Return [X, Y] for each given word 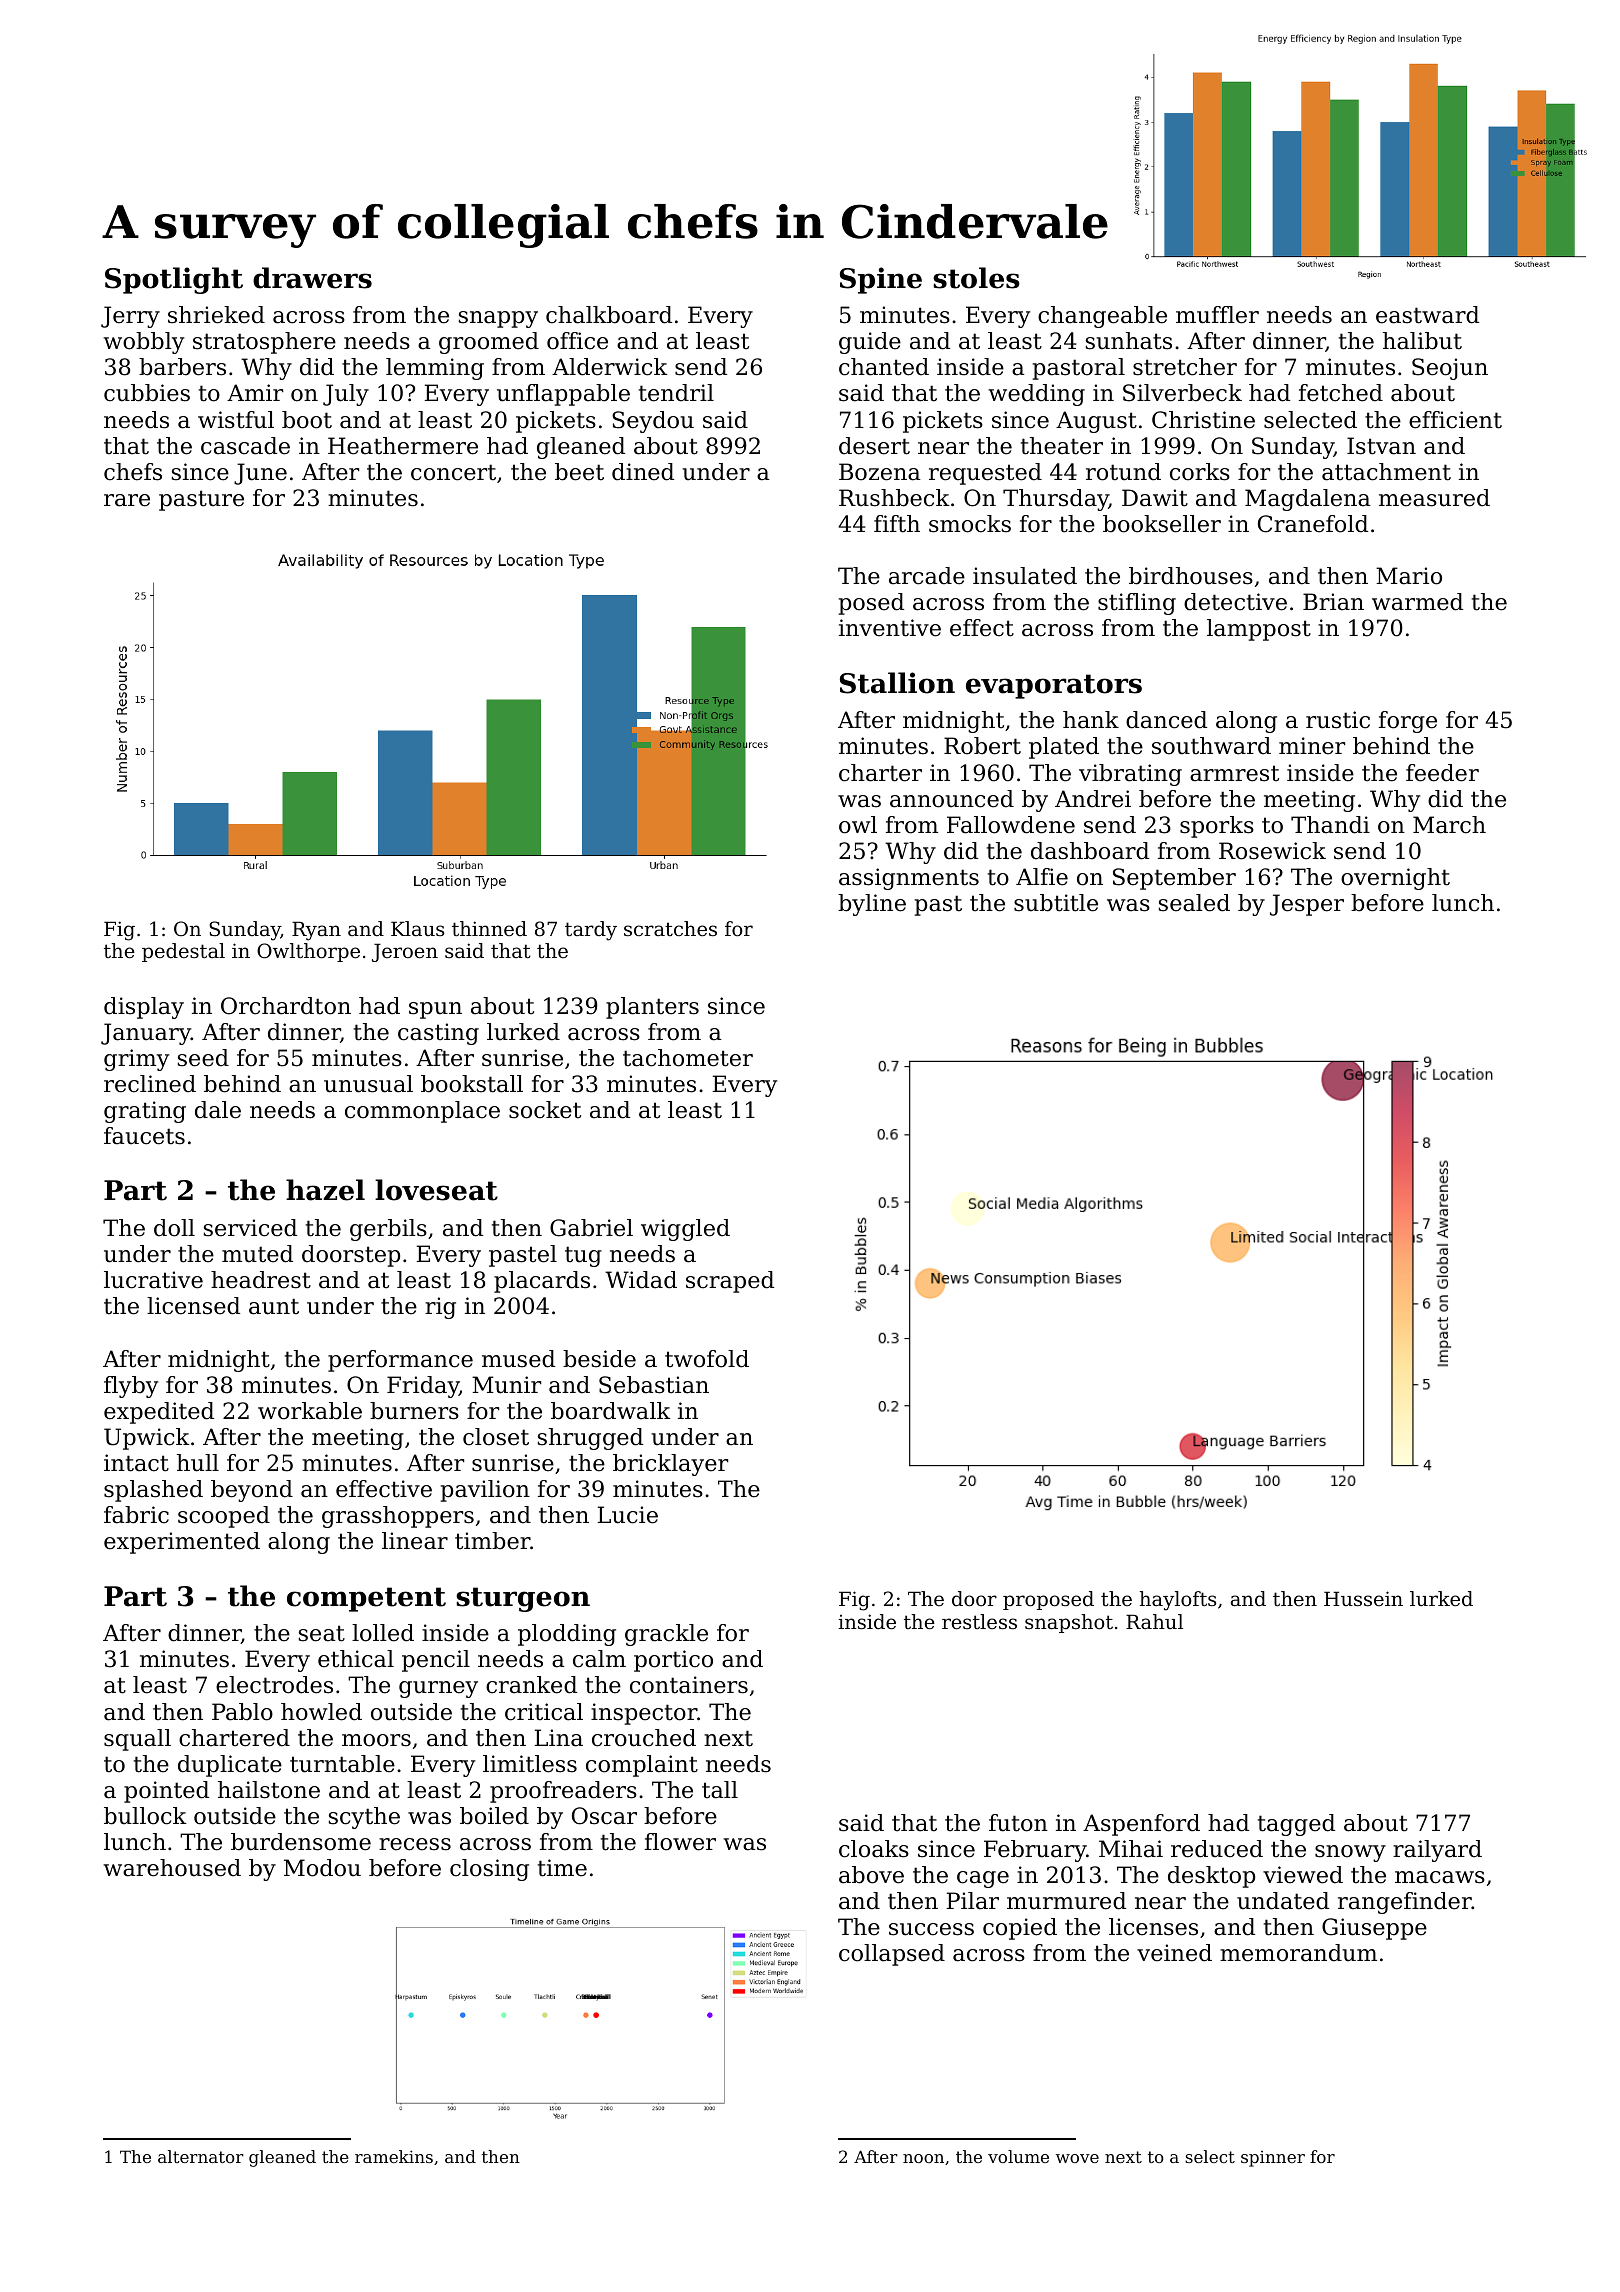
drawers [312, 278]
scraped [730, 1282]
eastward [1427, 315]
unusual [368, 1084]
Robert [982, 746]
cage [983, 1879]
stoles [976, 278]
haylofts [1177, 1601]
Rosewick [1272, 851]
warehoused [172, 1868]
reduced [1217, 1849]
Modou [322, 1868]
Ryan [316, 931]
